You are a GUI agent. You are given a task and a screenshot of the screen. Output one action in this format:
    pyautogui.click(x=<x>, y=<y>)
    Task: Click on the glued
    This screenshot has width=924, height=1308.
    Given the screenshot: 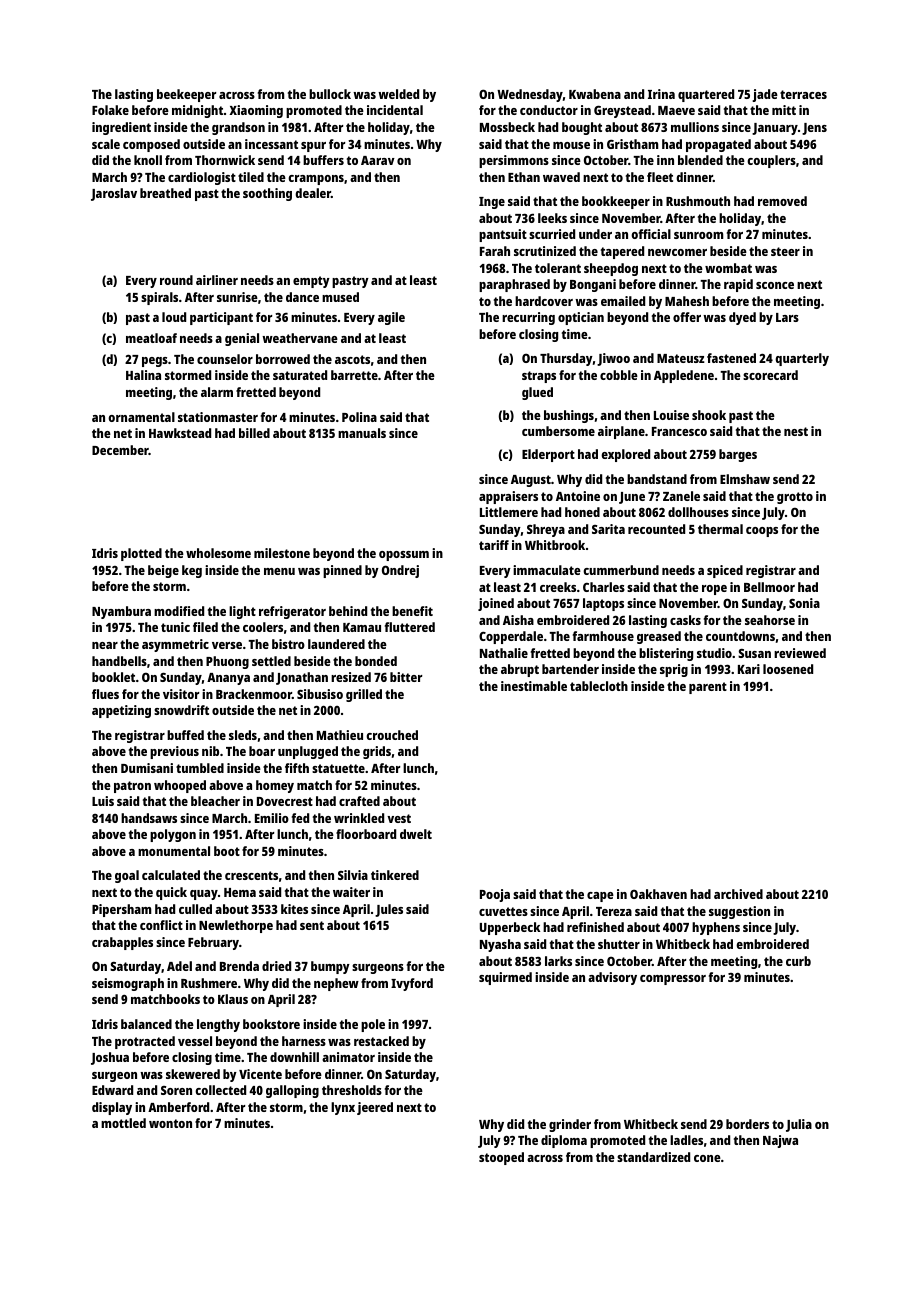 What is the action you would take?
    pyautogui.click(x=537, y=393)
